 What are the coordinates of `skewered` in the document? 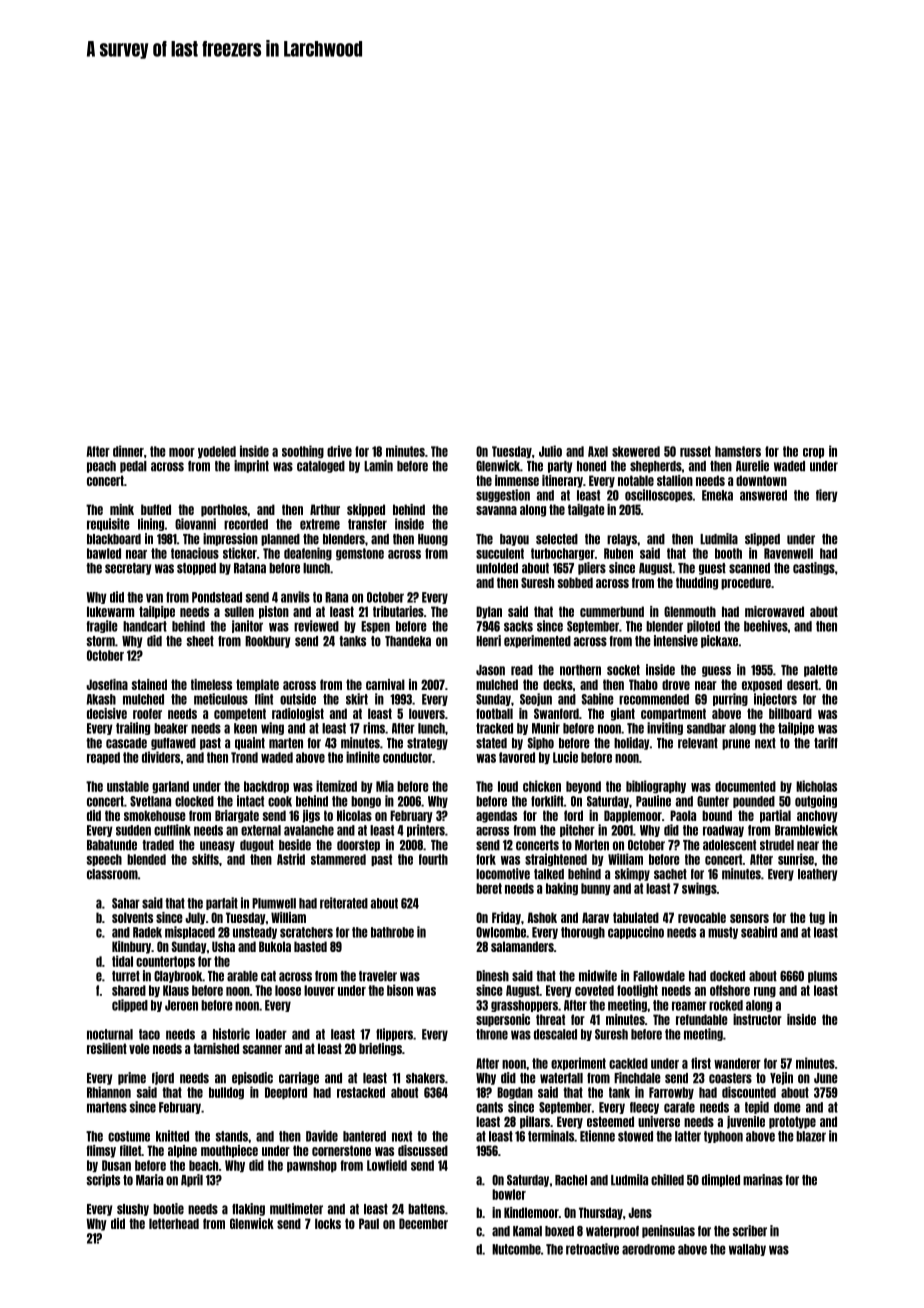 It's located at (636, 451).
